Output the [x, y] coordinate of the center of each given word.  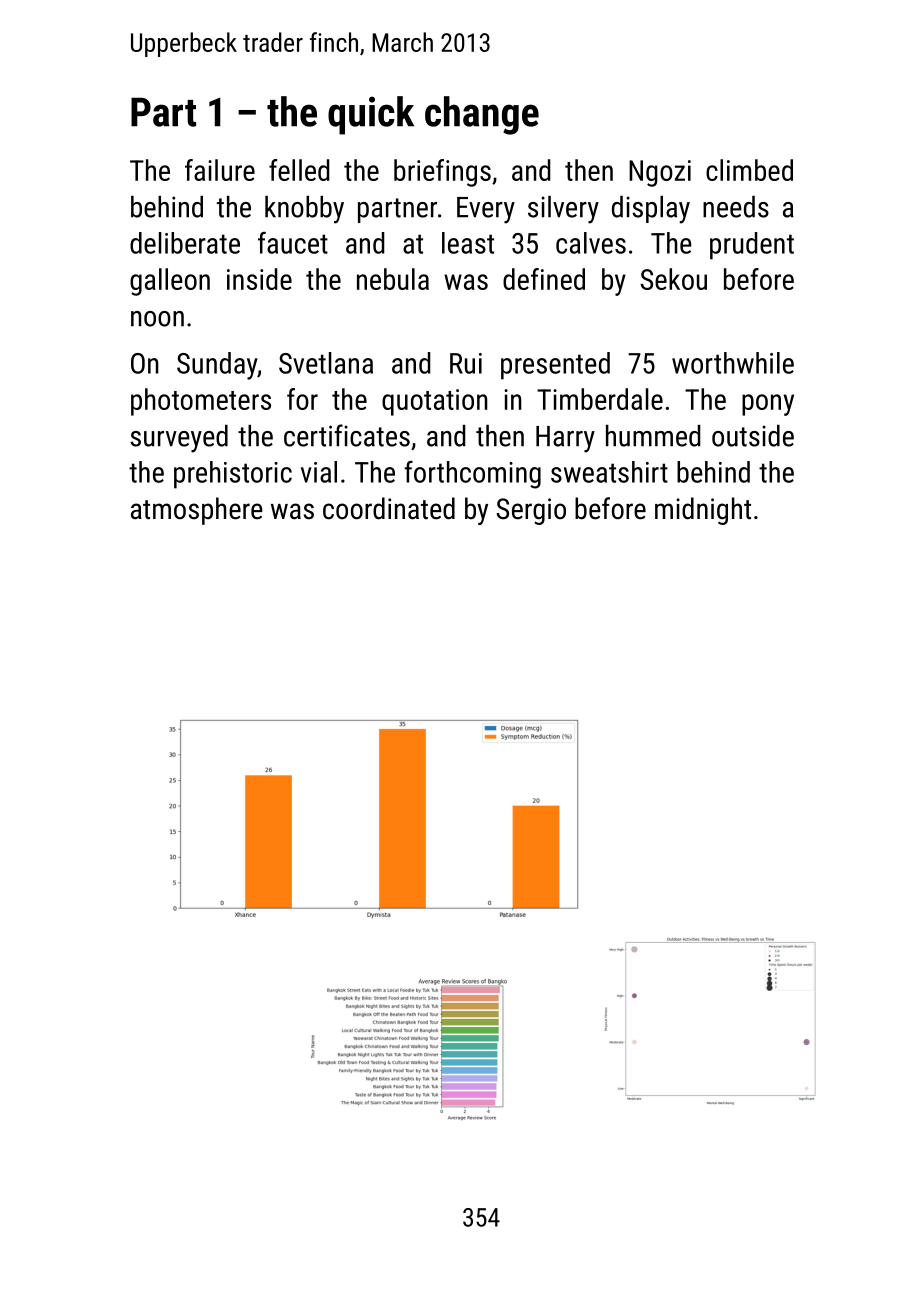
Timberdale [600, 399]
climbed [749, 170]
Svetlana [326, 363]
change [482, 115]
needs [736, 207]
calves [591, 243]
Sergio [531, 511]
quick [371, 115]
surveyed [179, 439]
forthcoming [472, 475]
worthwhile [733, 363]
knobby [304, 210]
